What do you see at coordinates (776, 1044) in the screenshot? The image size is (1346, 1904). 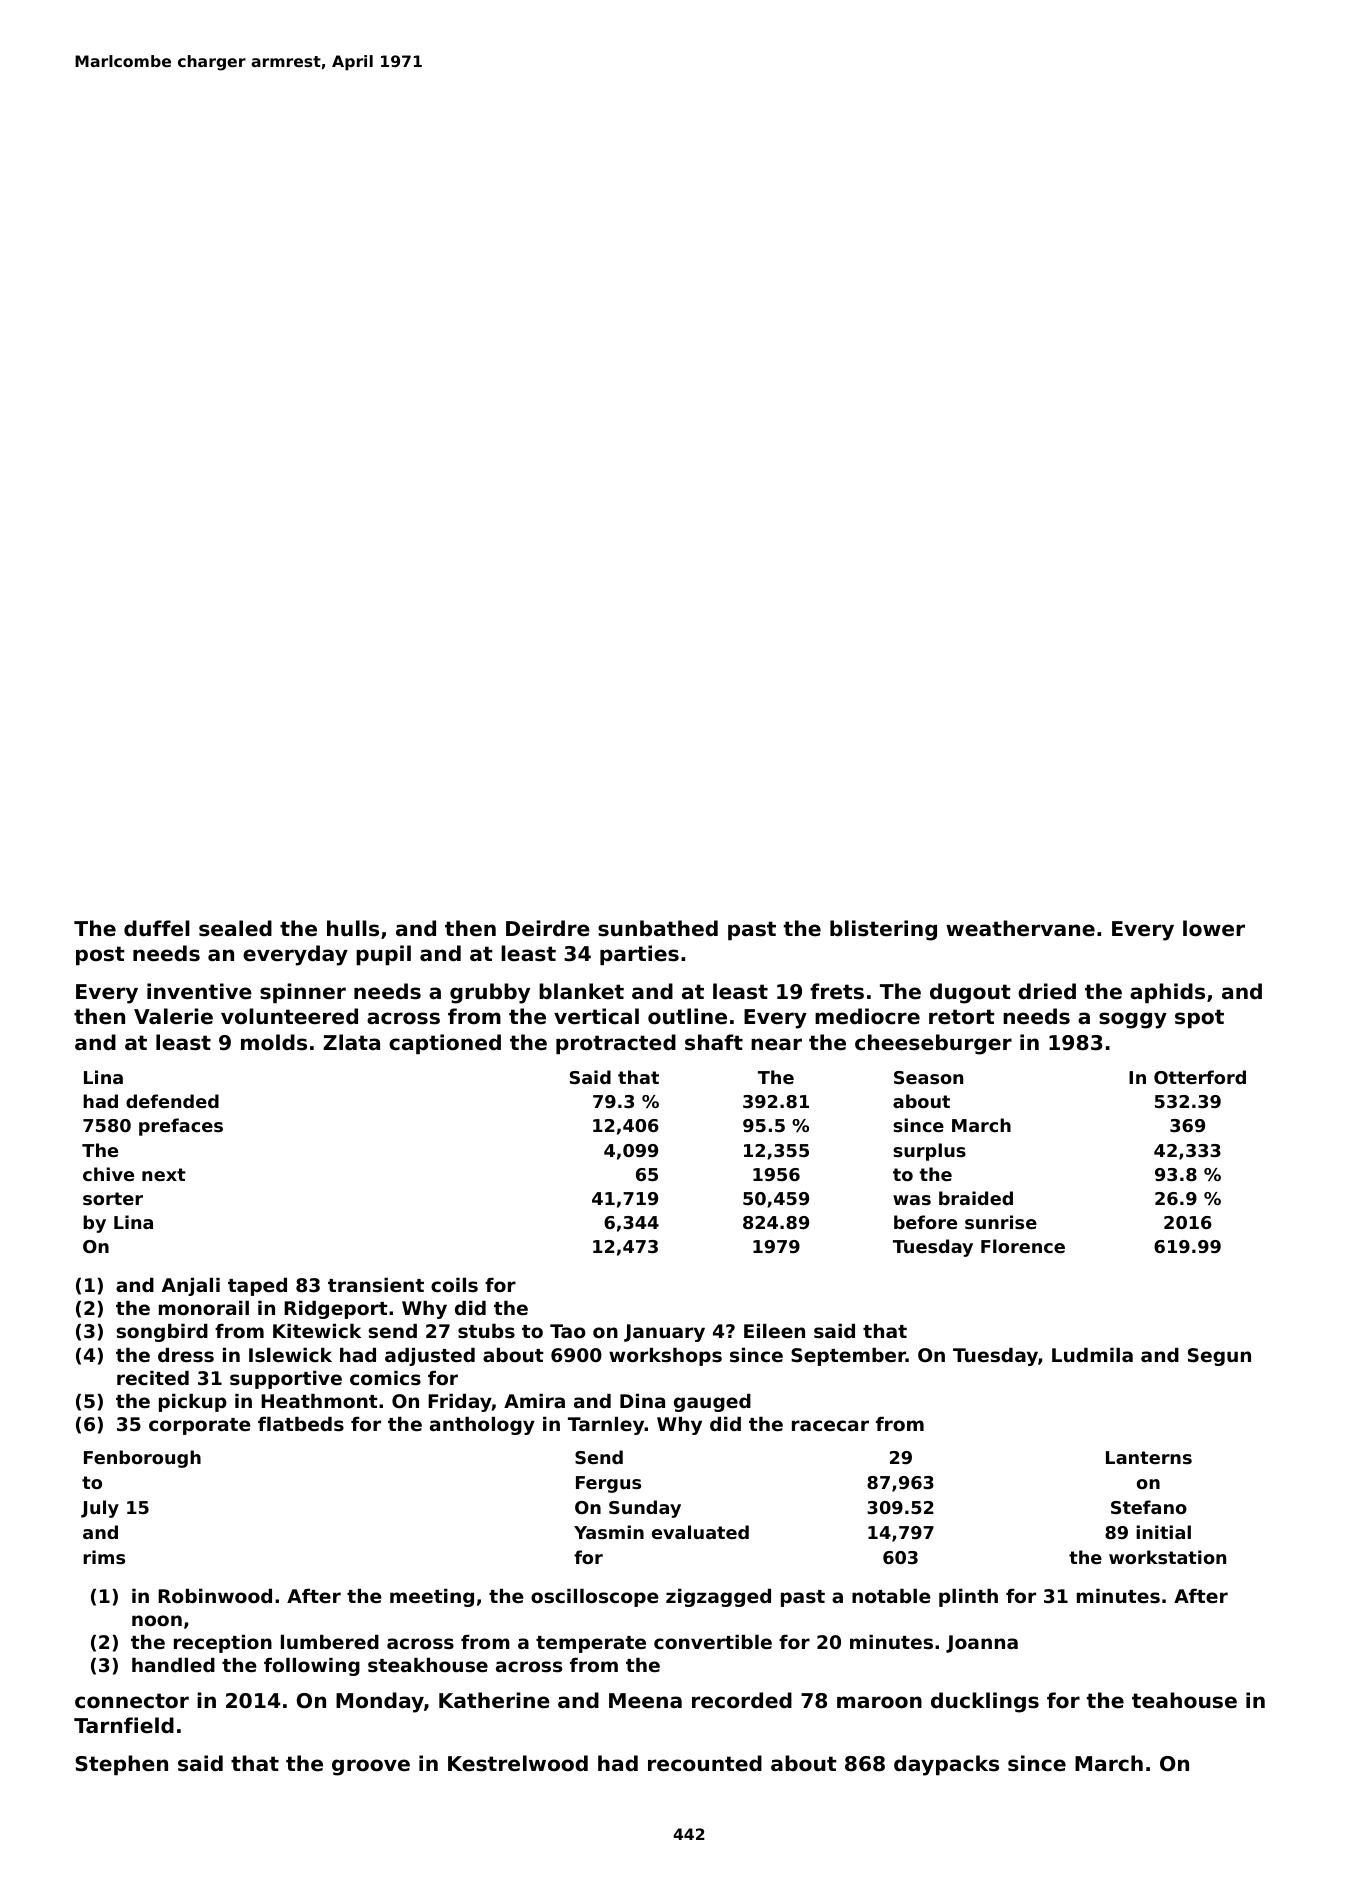 I see `near` at bounding box center [776, 1044].
